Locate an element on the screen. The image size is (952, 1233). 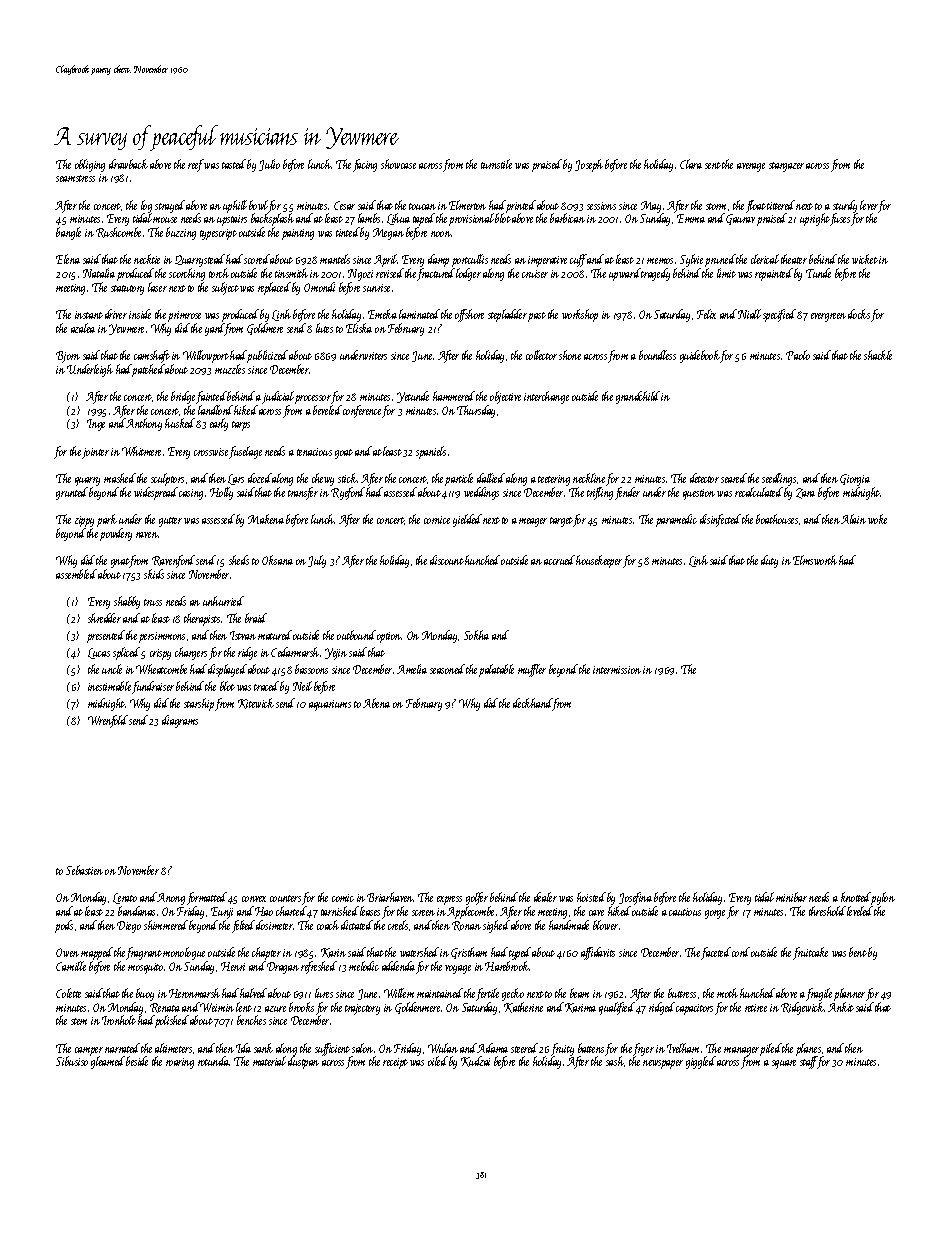
gutter is located at coordinates (170, 522).
